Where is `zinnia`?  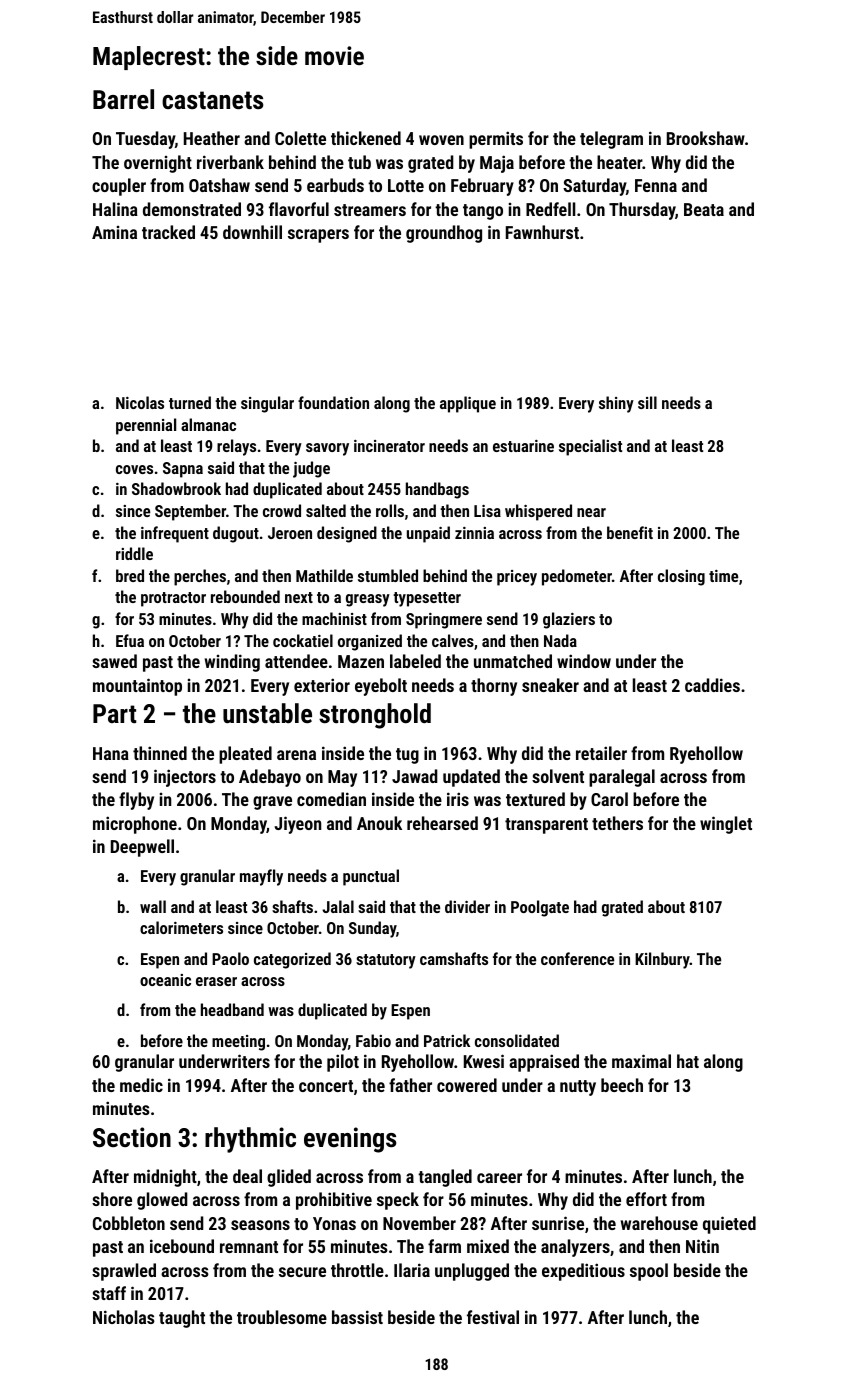
zinnia is located at coordinates (474, 533).
